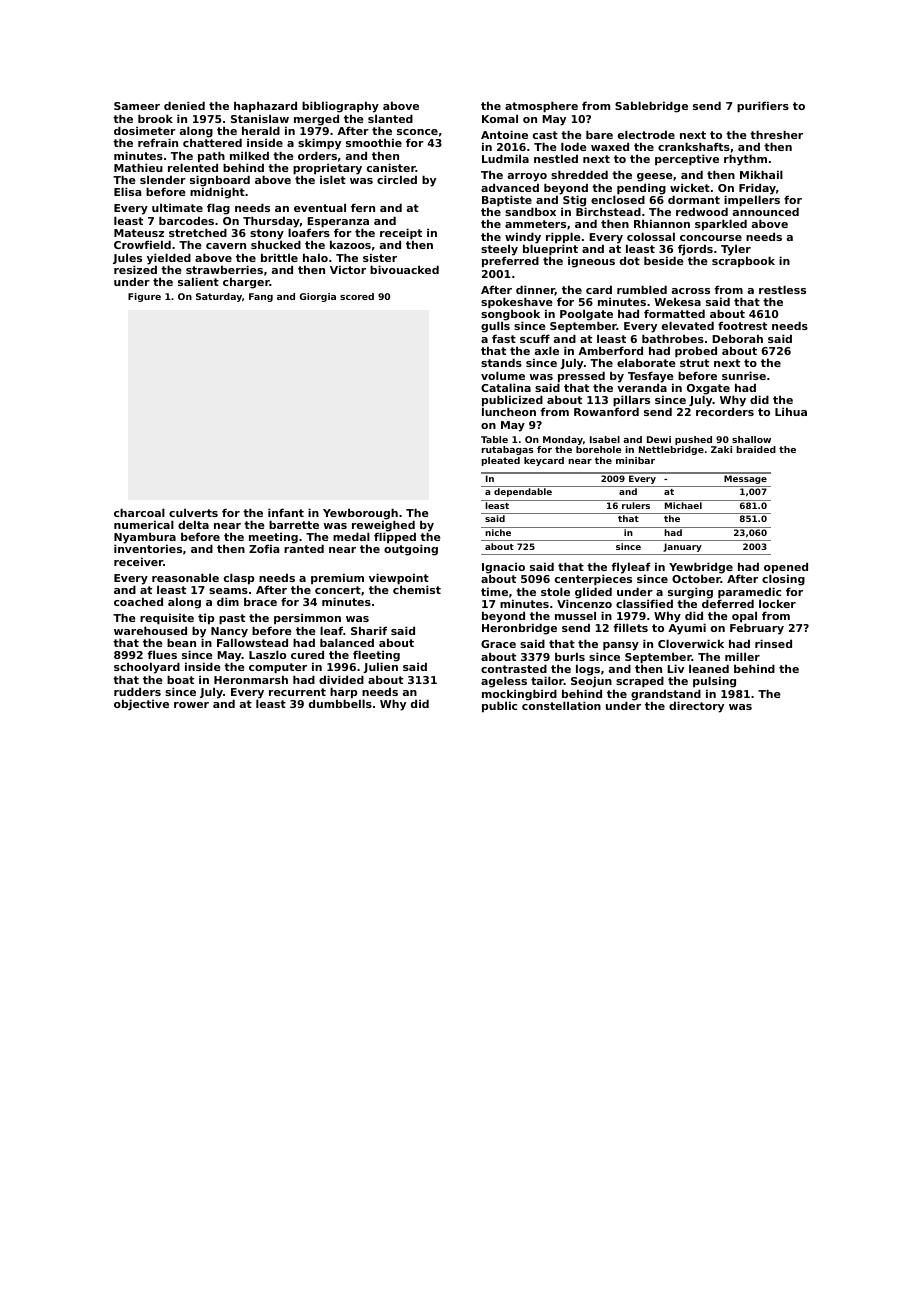 Image resolution: width=924 pixels, height=1308 pixels. I want to click on islet, so click(333, 180).
